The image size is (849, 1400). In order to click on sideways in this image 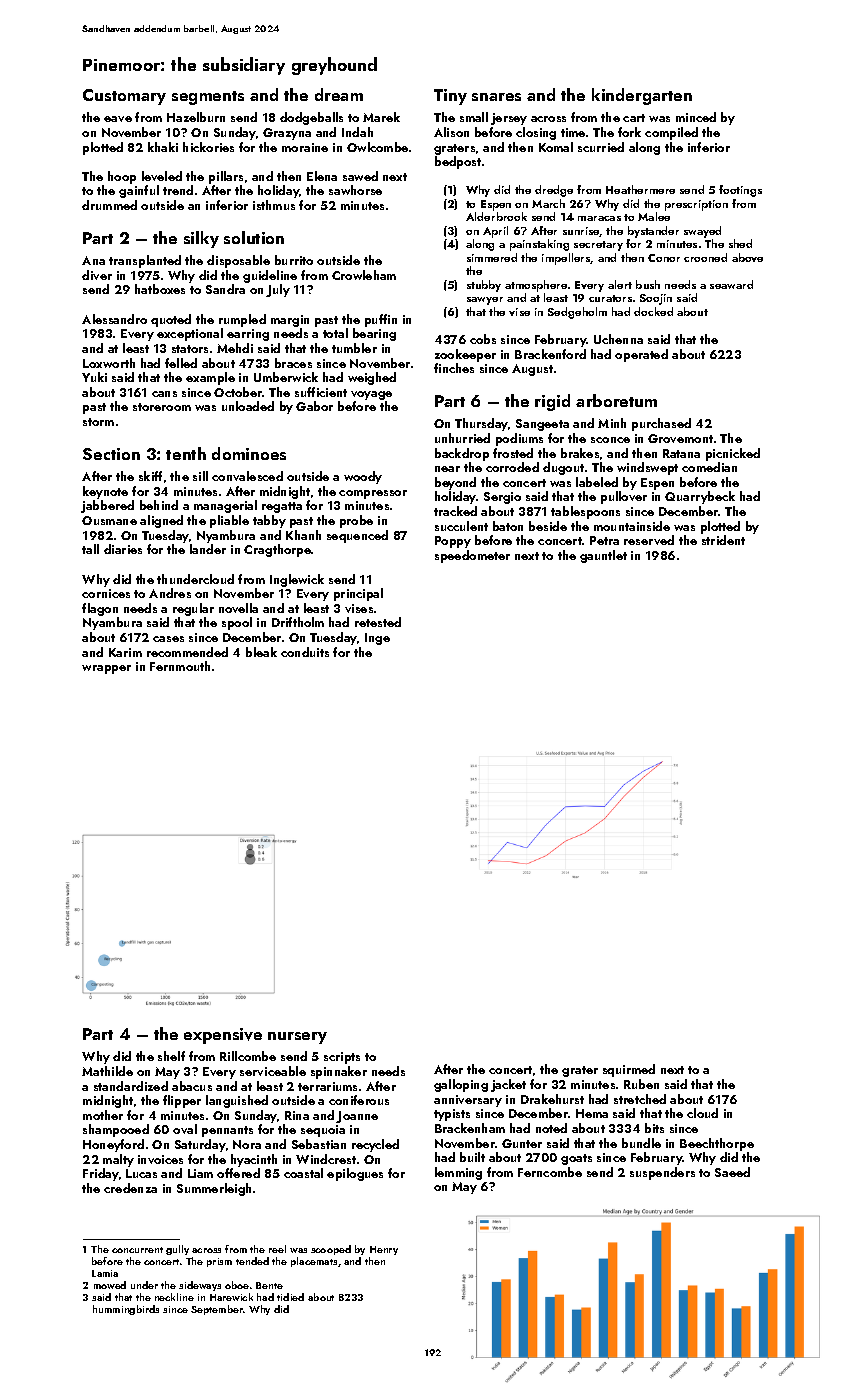, I will do `click(200, 1286)`.
